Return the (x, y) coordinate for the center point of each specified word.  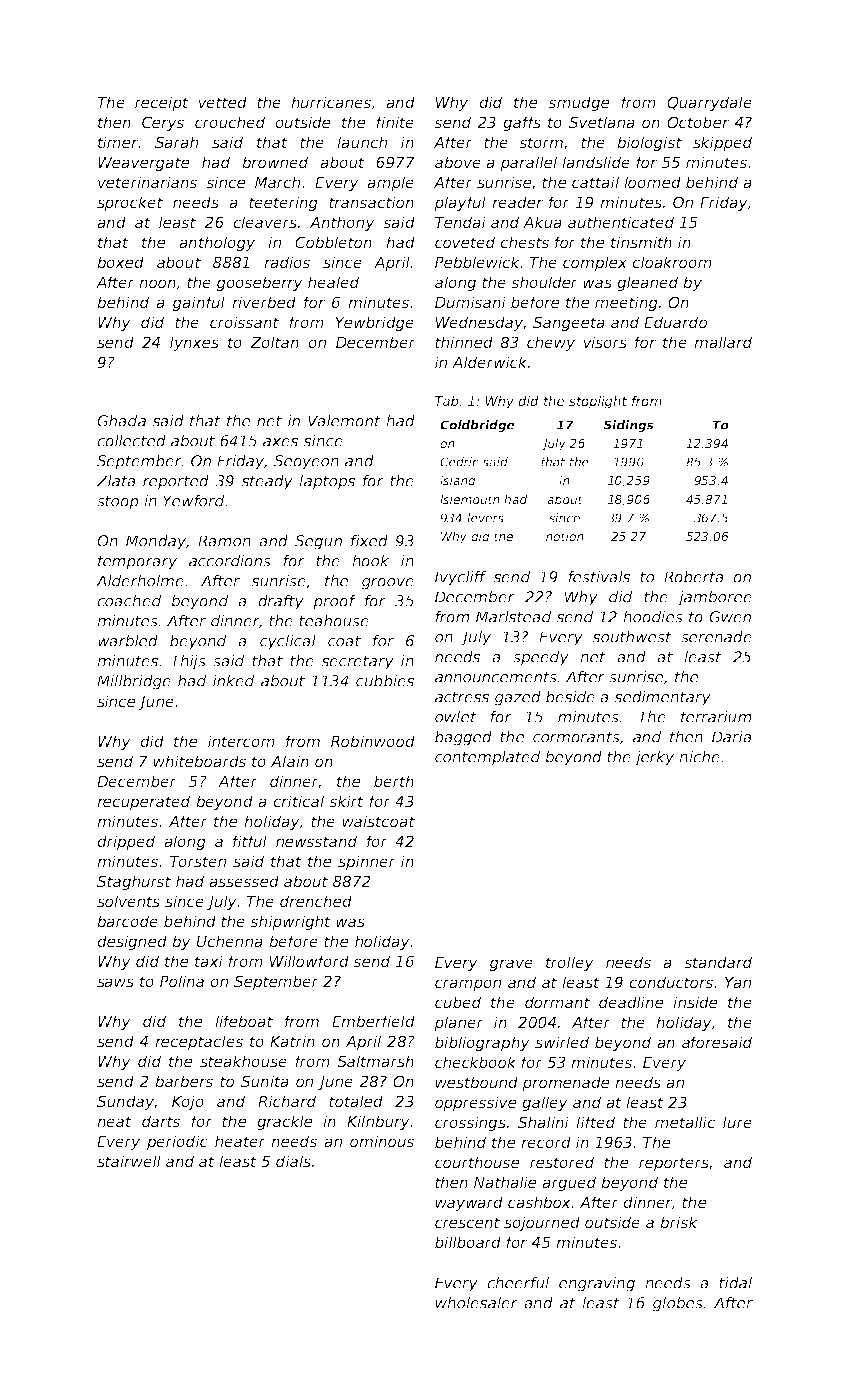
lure (737, 1122)
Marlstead (513, 617)
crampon (468, 985)
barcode (127, 921)
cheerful (518, 1283)
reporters (674, 1164)
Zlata (116, 481)
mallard (723, 342)
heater (240, 1141)
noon (158, 284)
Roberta (694, 577)
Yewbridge (374, 323)
